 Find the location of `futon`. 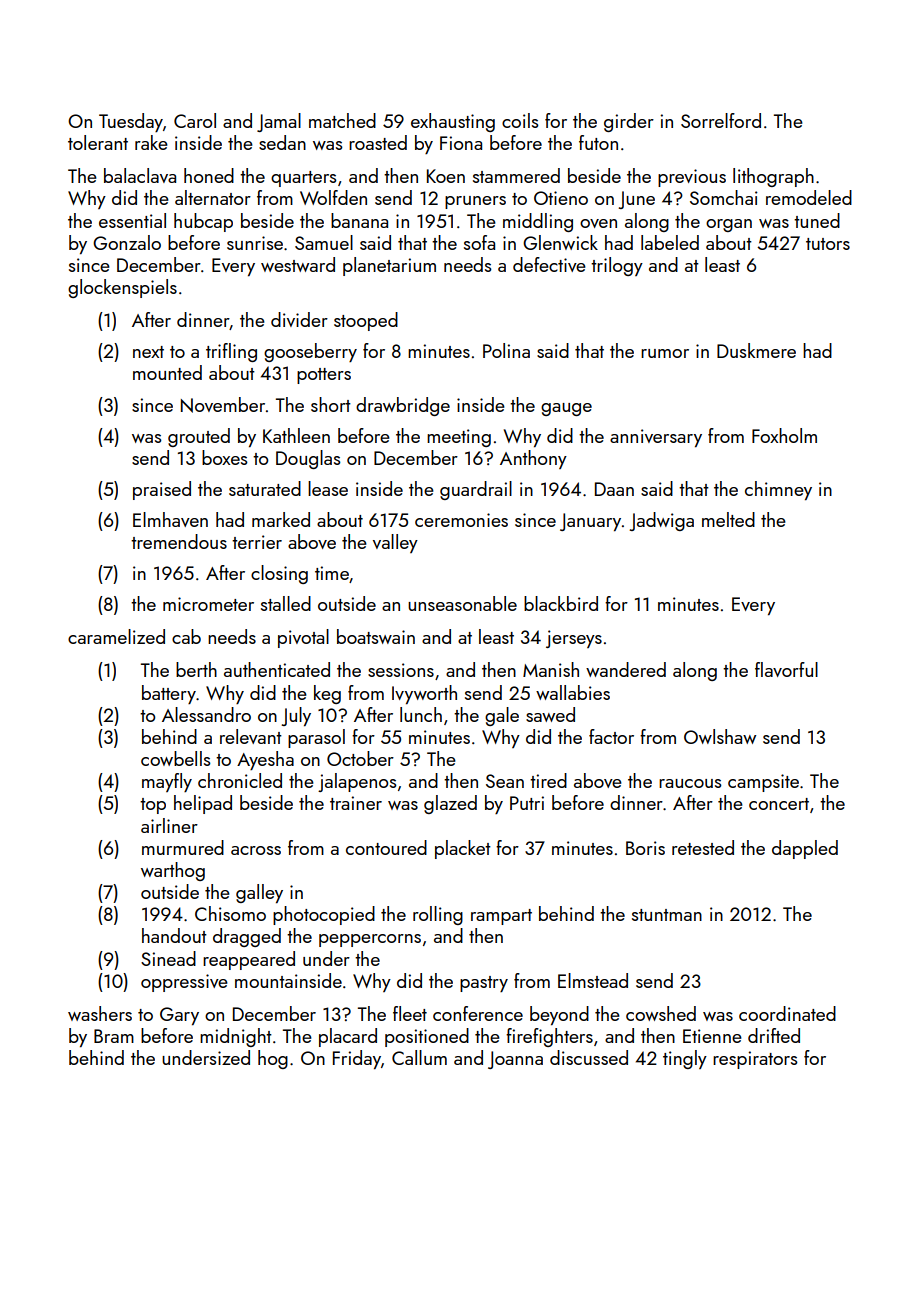

futon is located at coordinates (598, 142).
